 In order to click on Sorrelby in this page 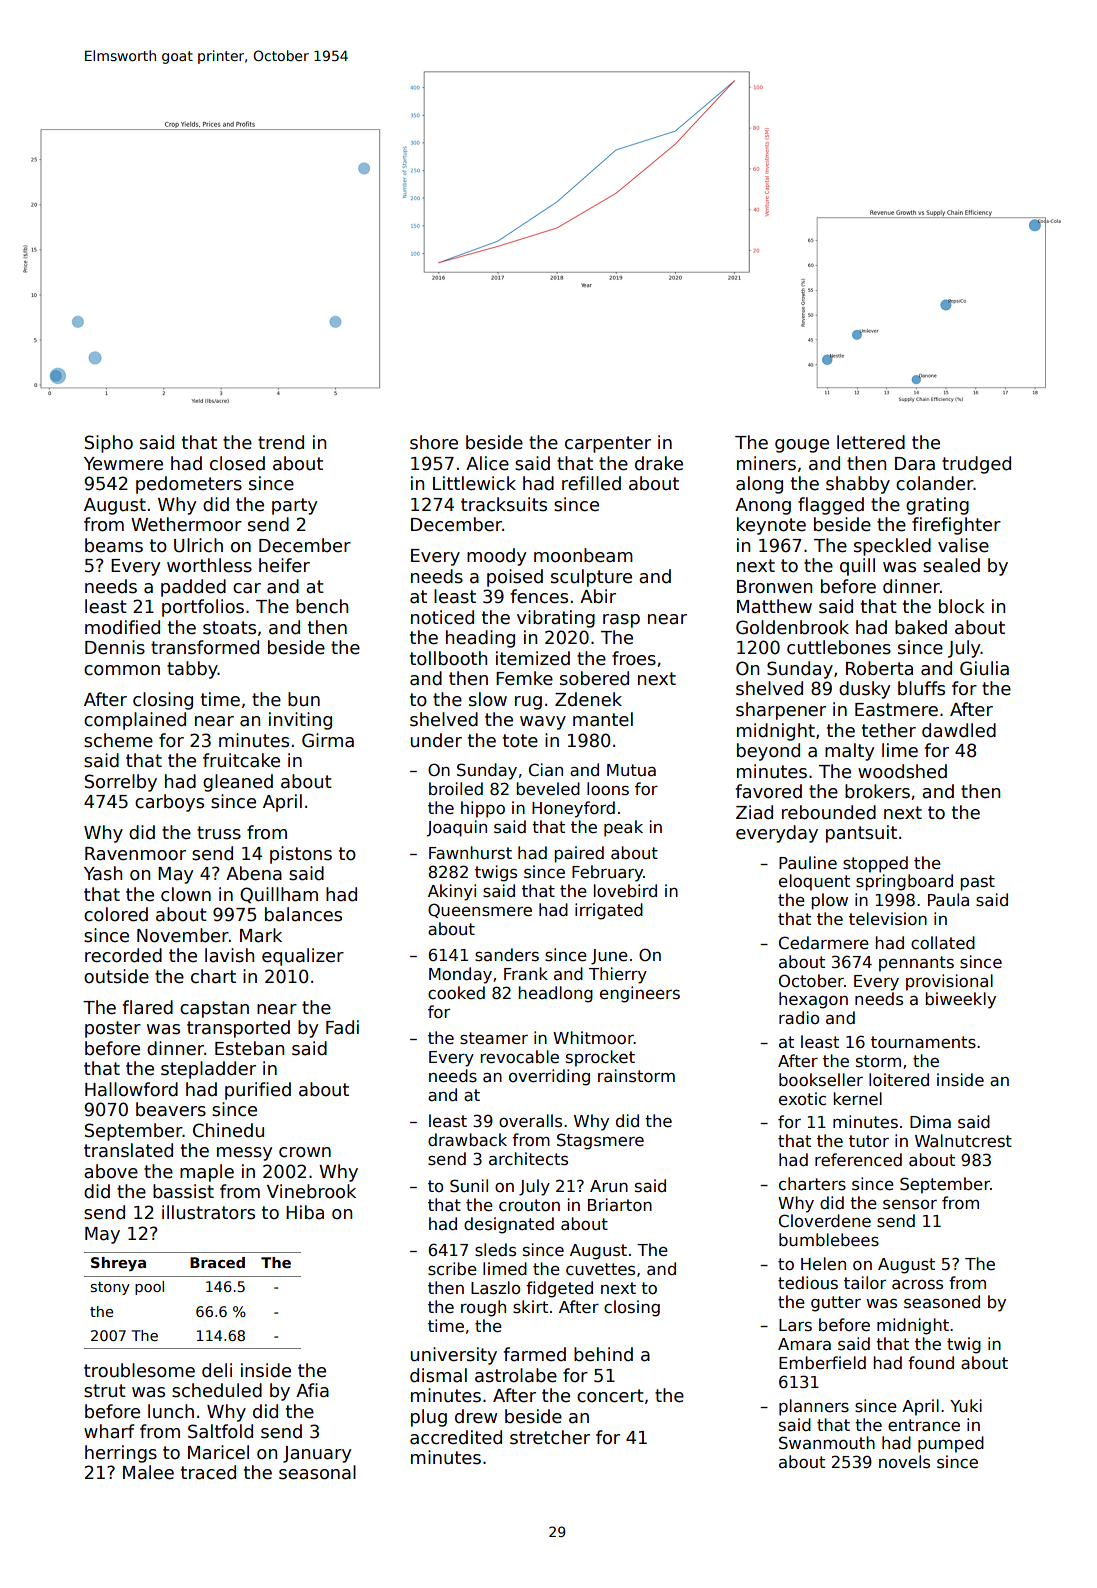, I will do `click(121, 783)`.
